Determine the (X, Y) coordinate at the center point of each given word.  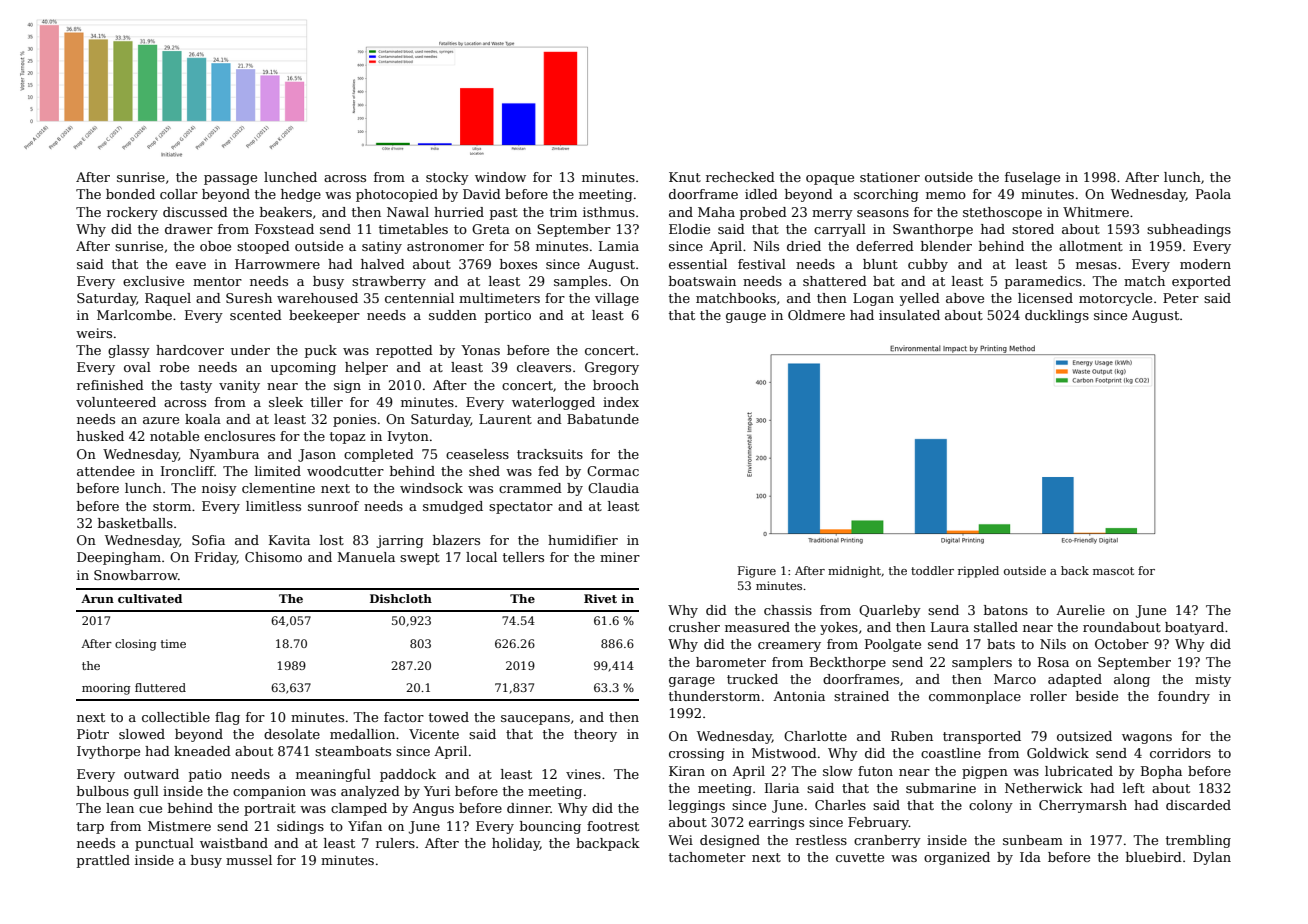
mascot (1113, 571)
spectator (521, 508)
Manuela (366, 557)
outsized (1084, 736)
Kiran (687, 771)
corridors (1180, 753)
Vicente (434, 734)
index (621, 402)
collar (179, 194)
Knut (685, 177)
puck (321, 351)
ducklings (1057, 316)
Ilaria (782, 788)
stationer (890, 177)
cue (150, 809)
